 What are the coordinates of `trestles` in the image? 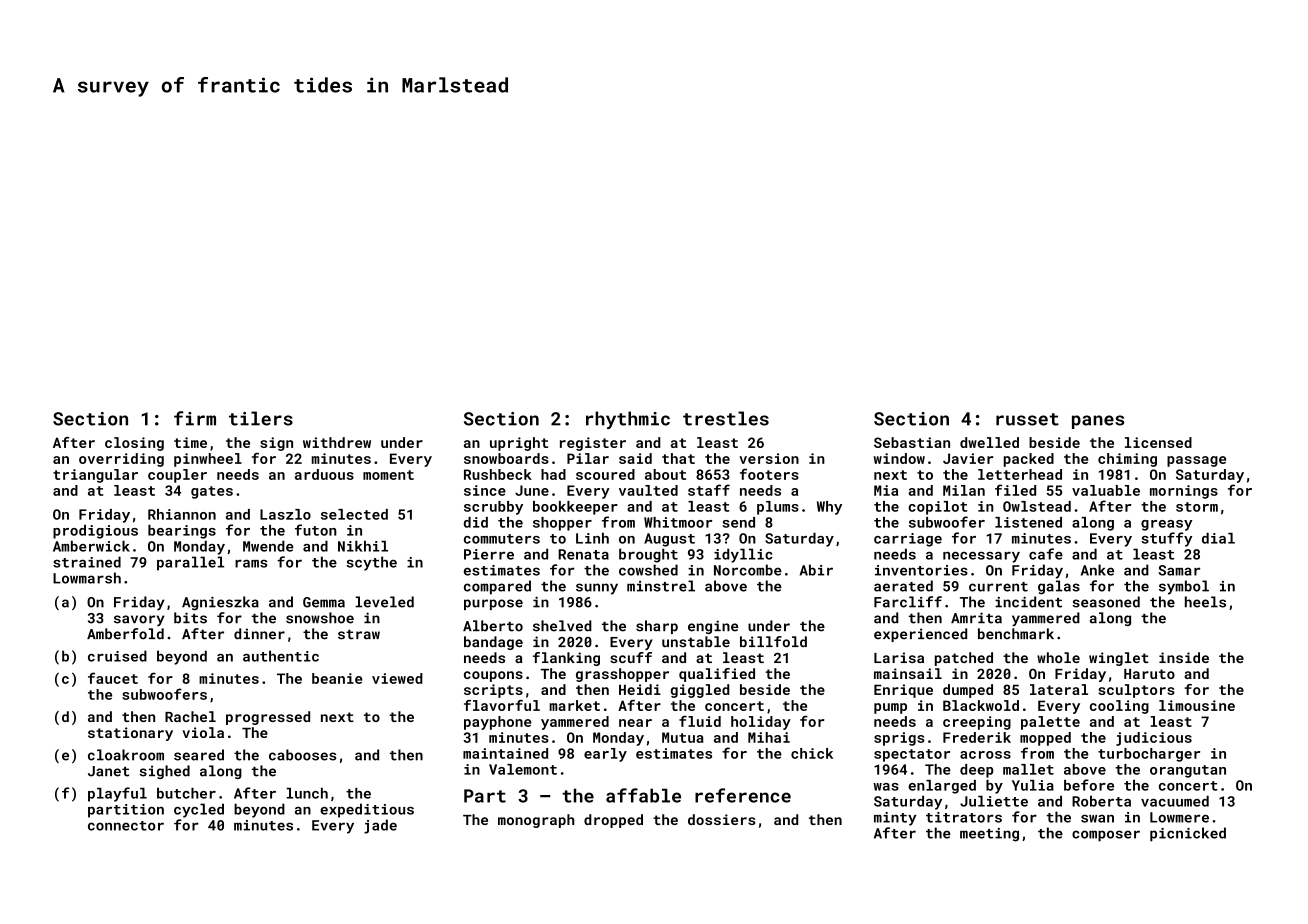 It's located at (726, 418).
